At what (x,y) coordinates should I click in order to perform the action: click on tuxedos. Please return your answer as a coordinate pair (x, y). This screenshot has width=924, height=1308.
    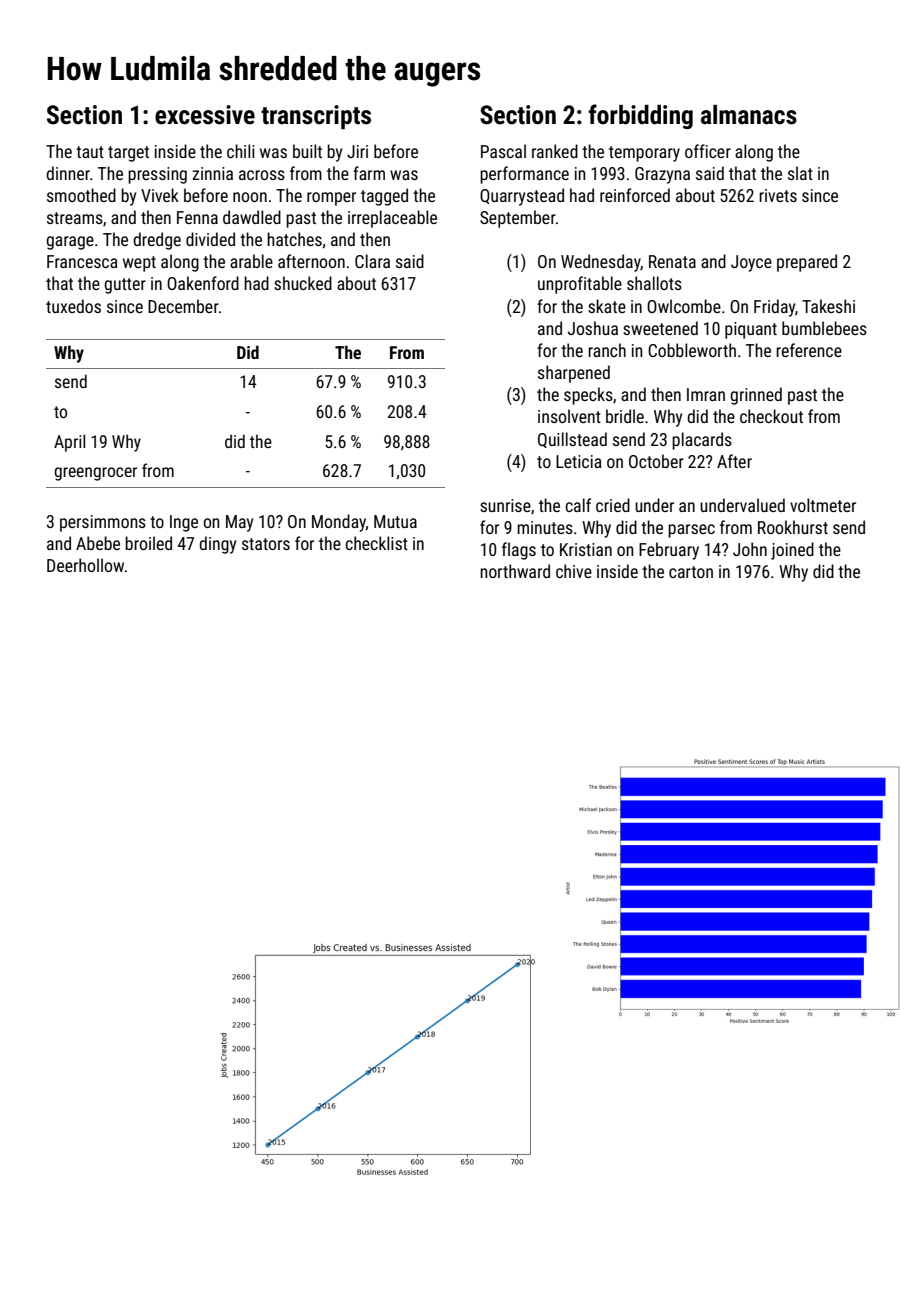
    Looking at the image, I should click on (73, 306).
